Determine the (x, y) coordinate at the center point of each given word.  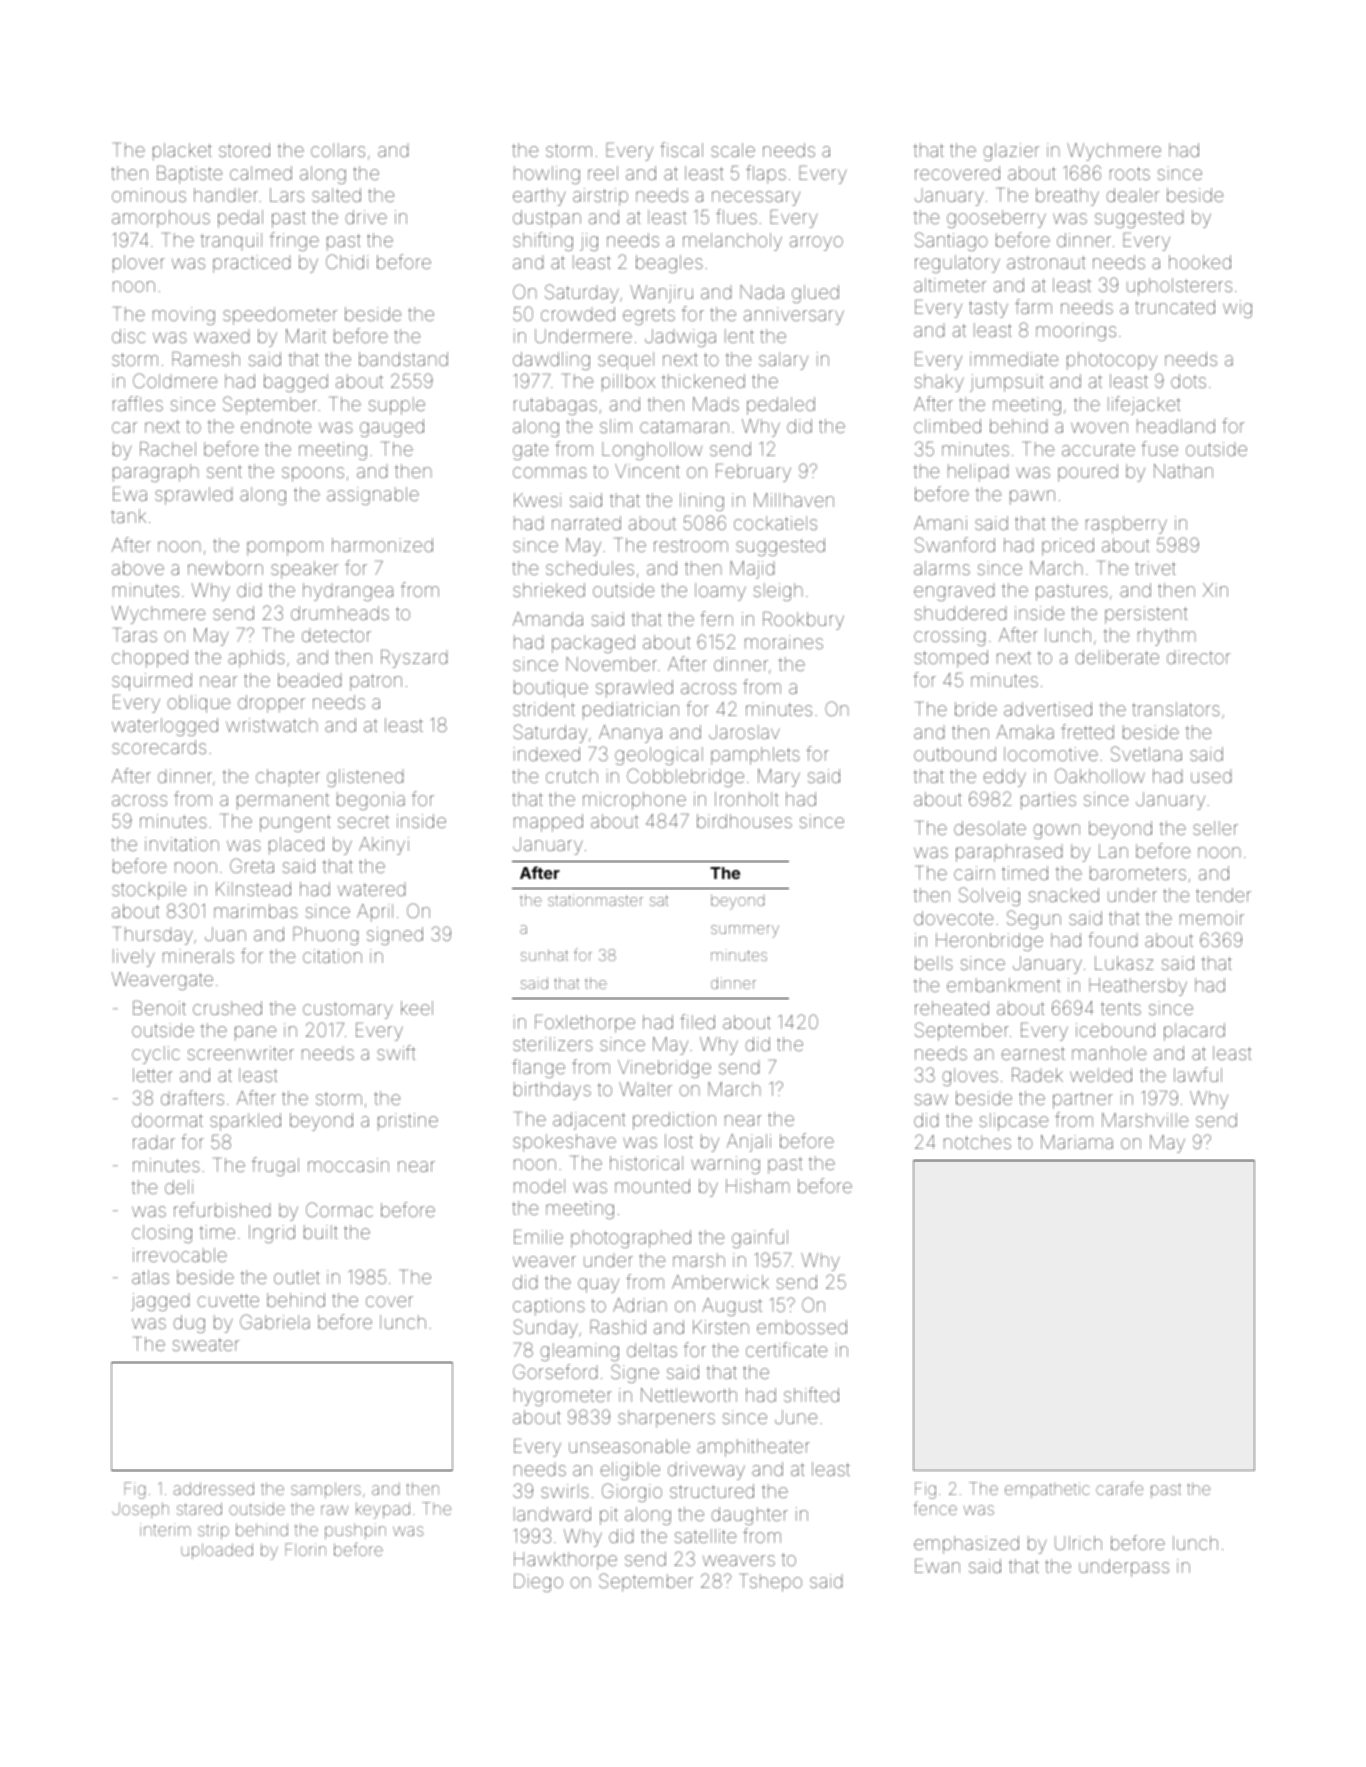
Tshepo (772, 1583)
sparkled (245, 1122)
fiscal (681, 149)
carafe (1119, 1488)
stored (244, 150)
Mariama (1077, 1142)
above (138, 568)
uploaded (217, 1551)
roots (1130, 173)
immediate (1014, 359)
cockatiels (775, 523)
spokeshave (564, 1143)
